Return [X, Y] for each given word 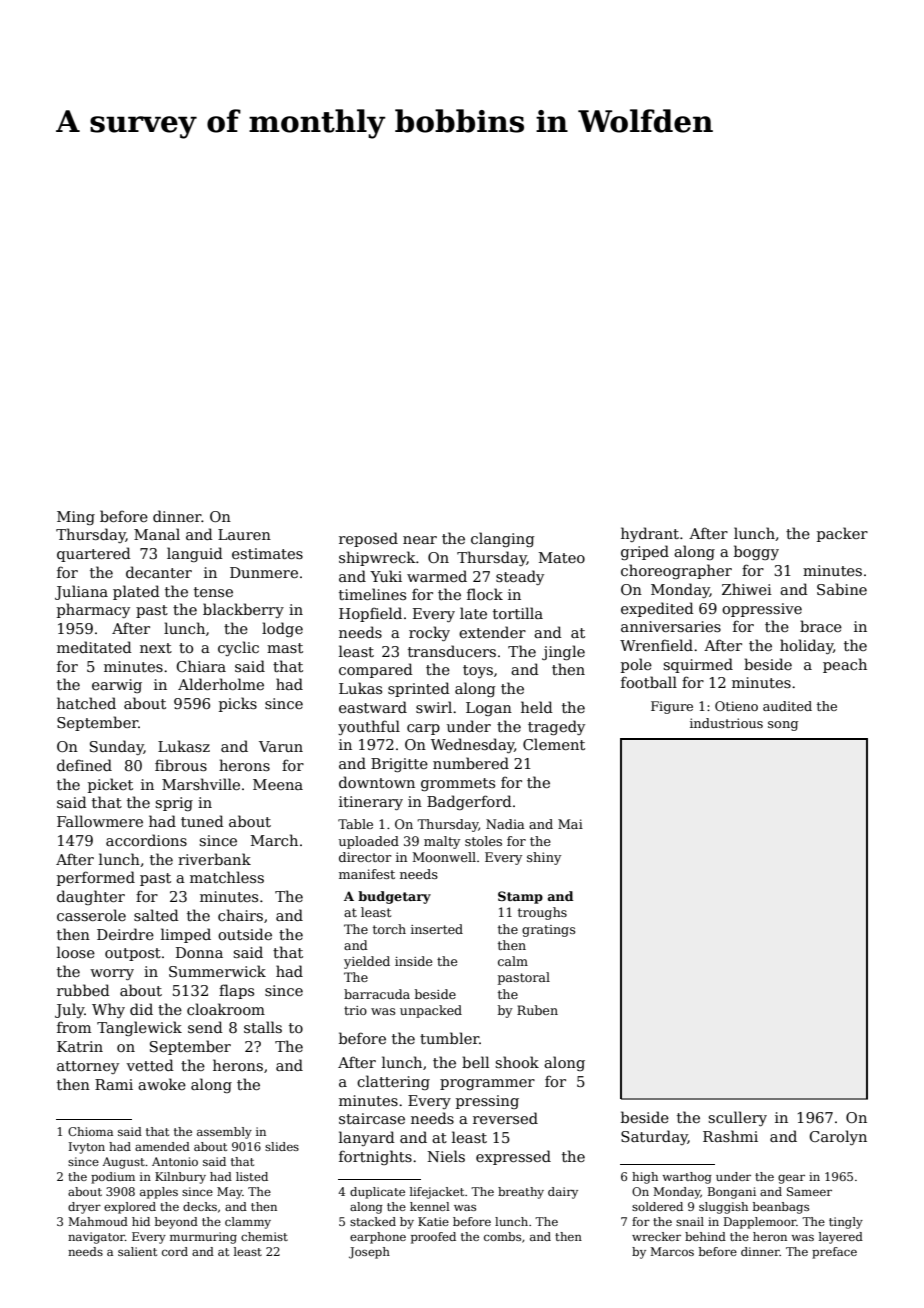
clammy [248, 1223]
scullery [737, 1118]
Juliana [81, 592]
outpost [133, 954]
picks [238, 704]
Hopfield [370, 614]
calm [513, 961]
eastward [373, 707]
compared [376, 670]
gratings [548, 931]
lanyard [367, 1138]
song [783, 726]
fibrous [181, 765]
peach [845, 665]
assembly [224, 1133]
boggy [756, 552]
